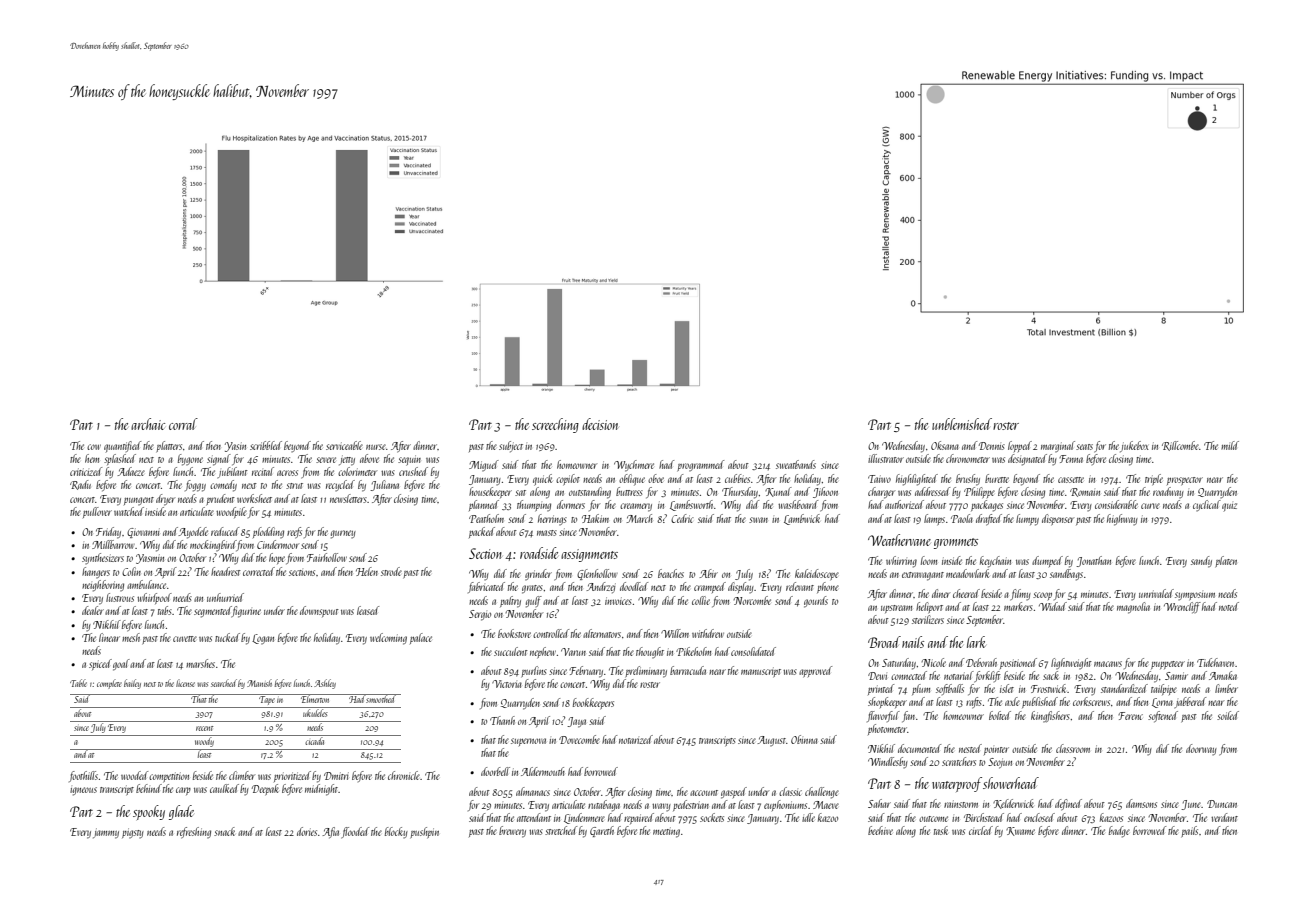 This image has height=924, width=1308. What do you see at coordinates (595, 518) in the image?
I see `Hakim` at bounding box center [595, 518].
